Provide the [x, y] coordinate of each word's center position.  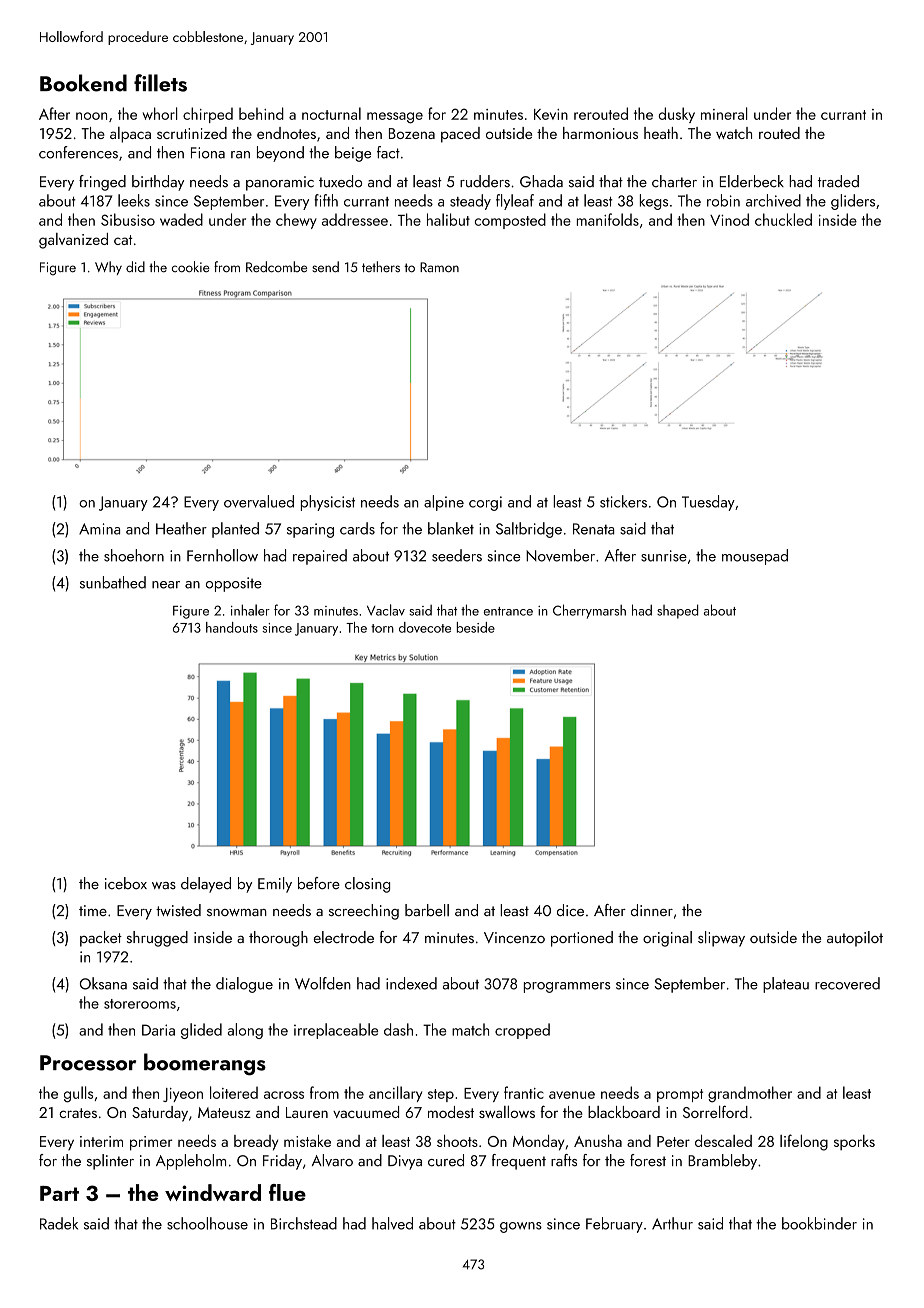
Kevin [551, 114]
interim [101, 1141]
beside [476, 627]
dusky [677, 115]
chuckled [783, 219]
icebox [126, 883]
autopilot [855, 939]
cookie [191, 266]
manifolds [608, 219]
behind [261, 113]
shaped [677, 611]
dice [570, 910]
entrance [508, 611]
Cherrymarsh [589, 611]
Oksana [103, 983]
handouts [232, 627]
